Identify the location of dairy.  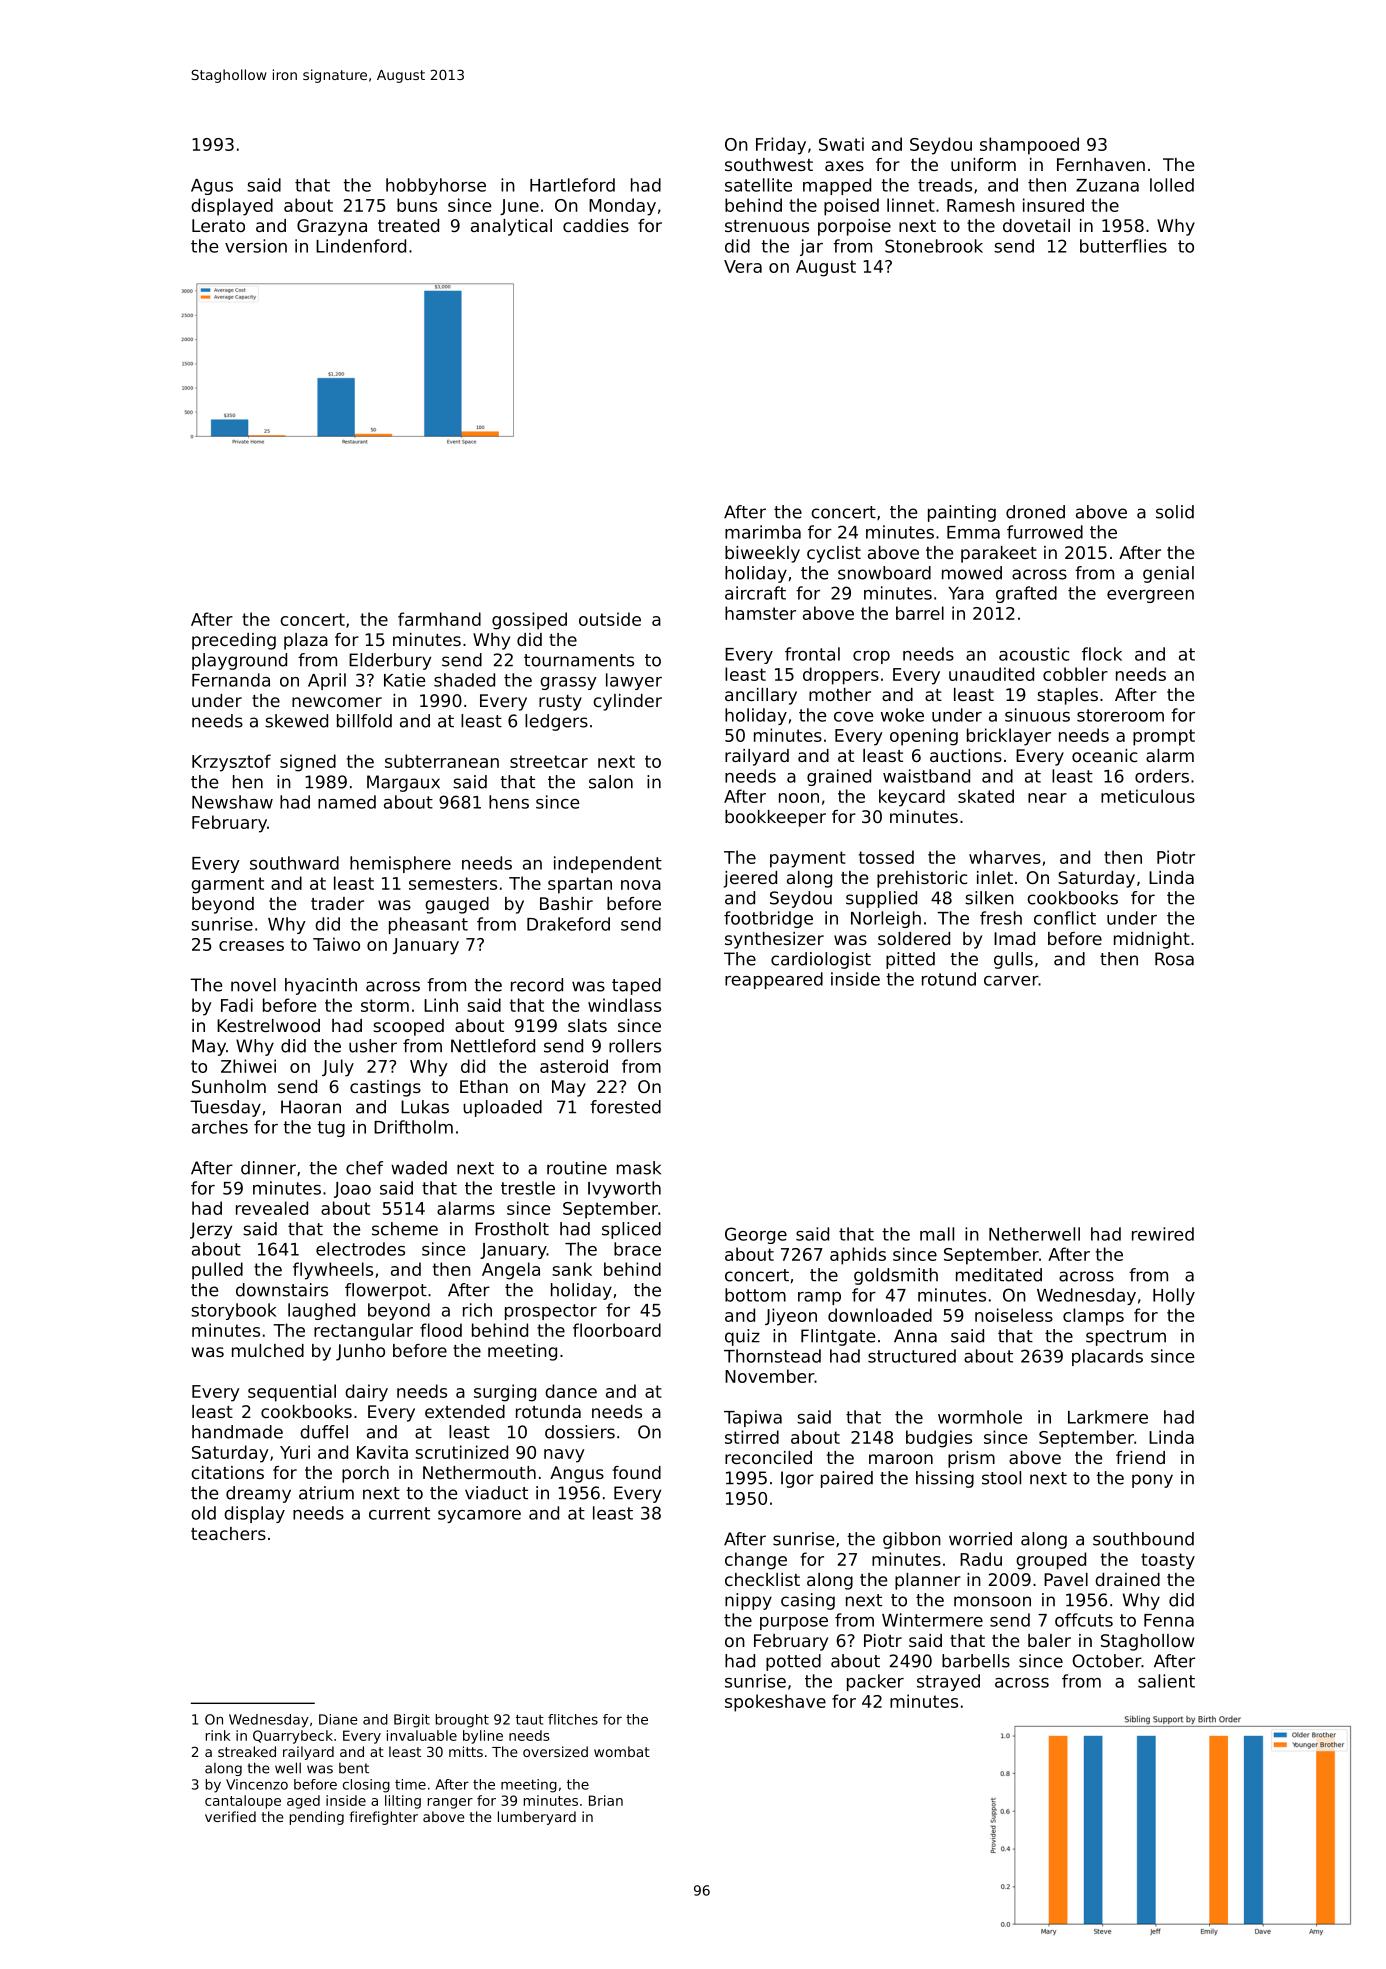
(366, 1393).
